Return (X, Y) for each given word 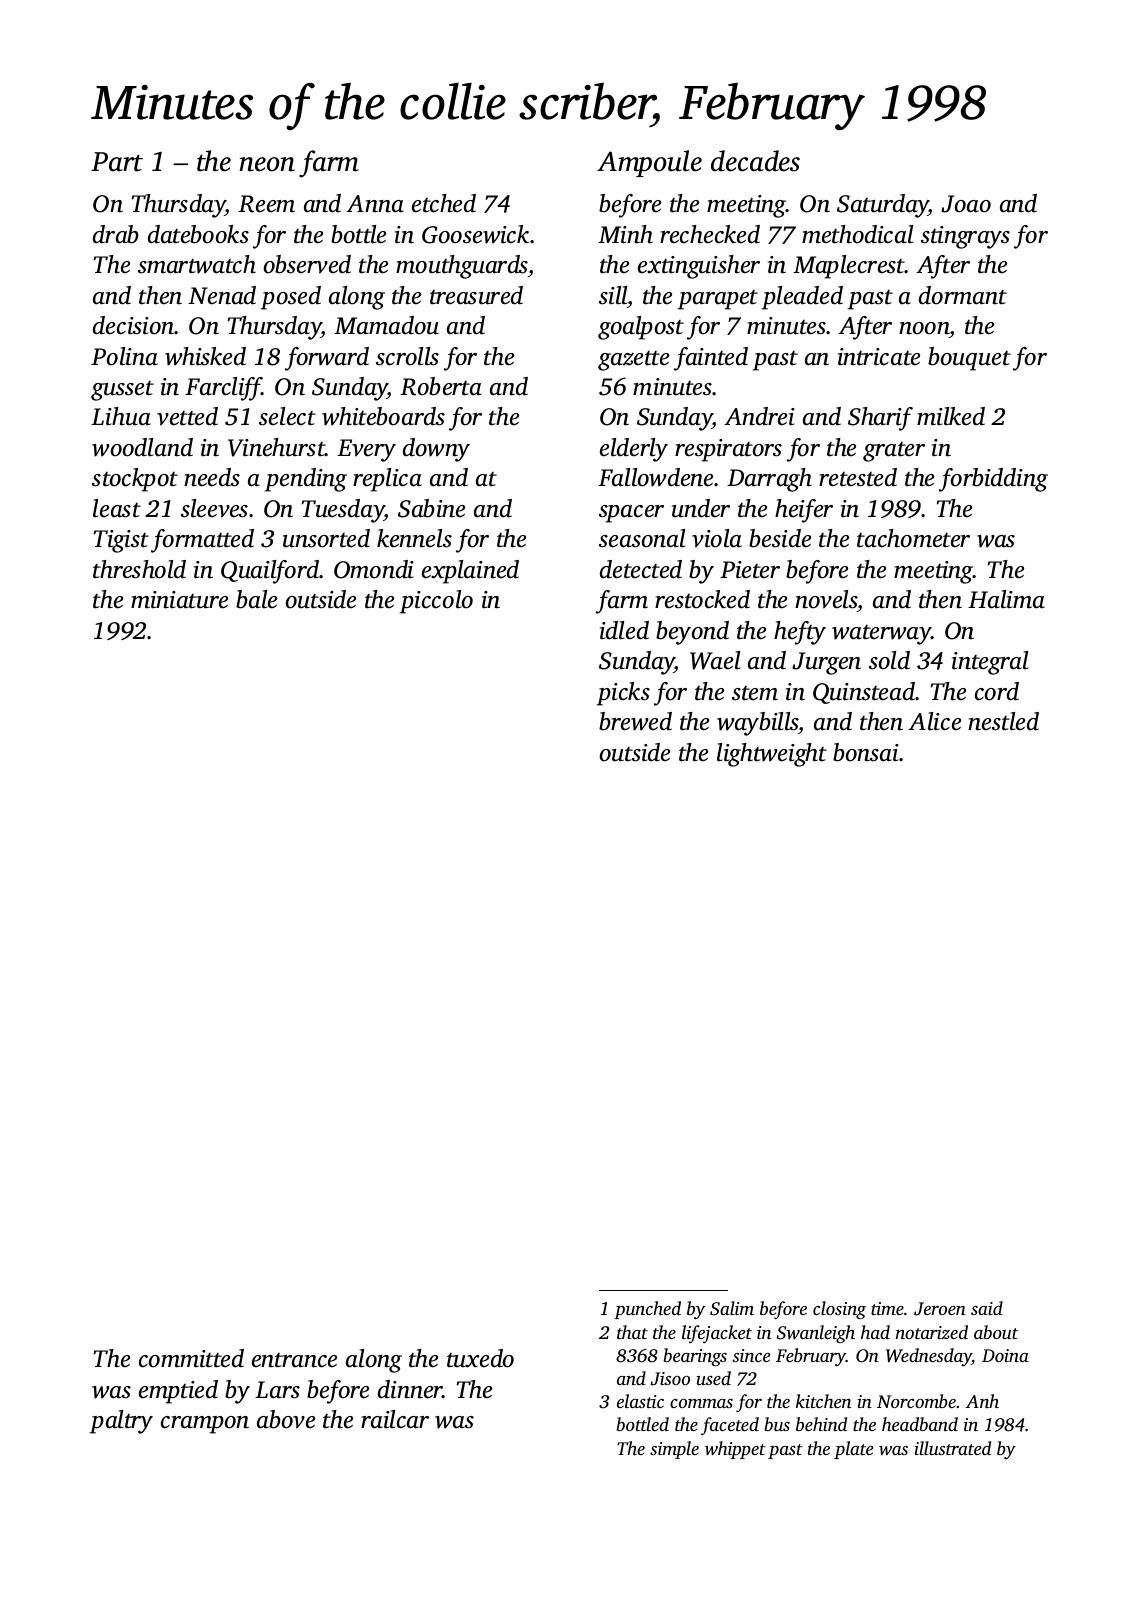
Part (117, 162)
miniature (179, 600)
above (286, 1419)
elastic (640, 1401)
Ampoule (649, 163)
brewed (635, 721)
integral (990, 663)
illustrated (952, 1448)
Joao (966, 204)
